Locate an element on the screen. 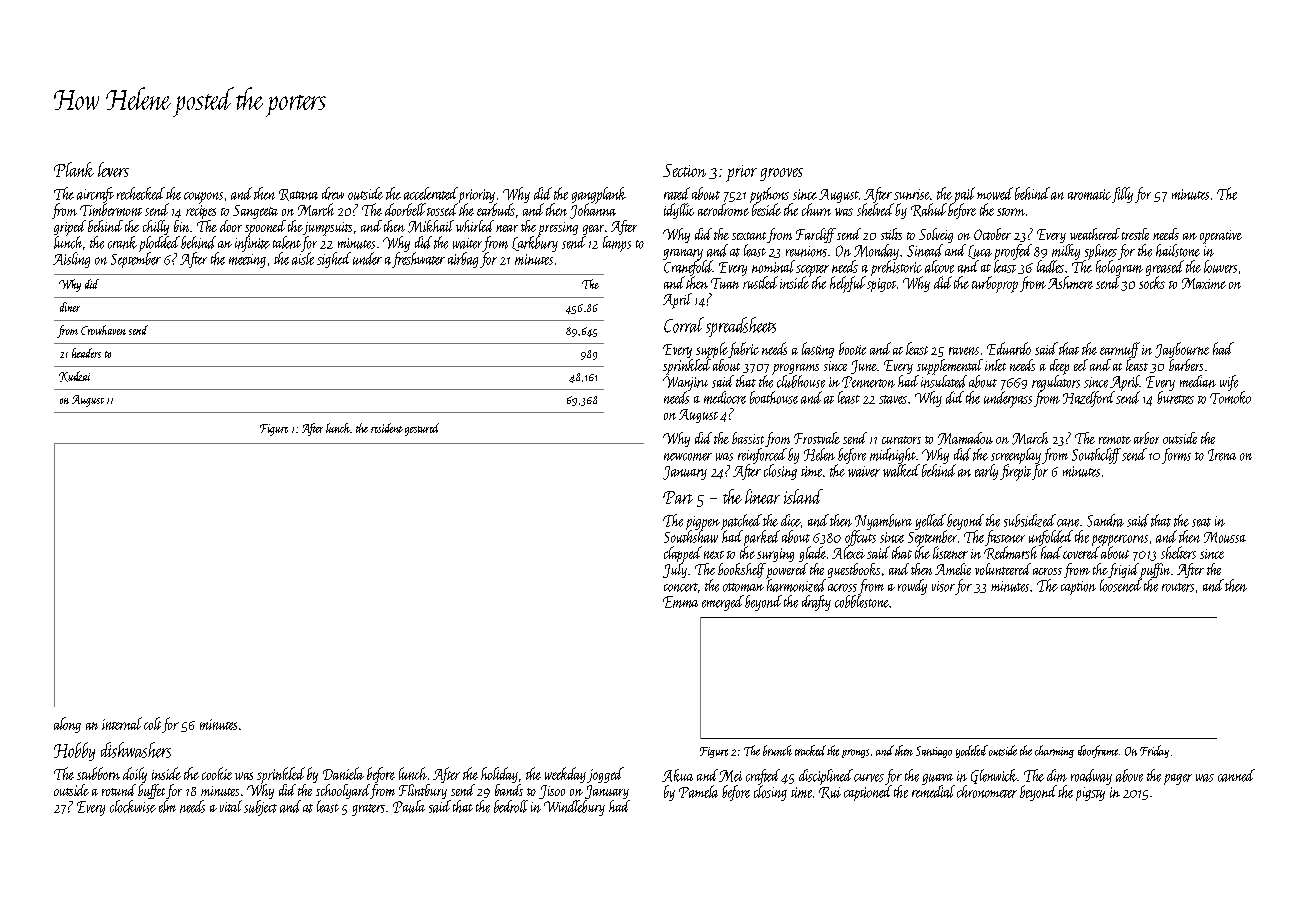 The height and width of the screenshot is (924, 1308). levers is located at coordinates (113, 169).
